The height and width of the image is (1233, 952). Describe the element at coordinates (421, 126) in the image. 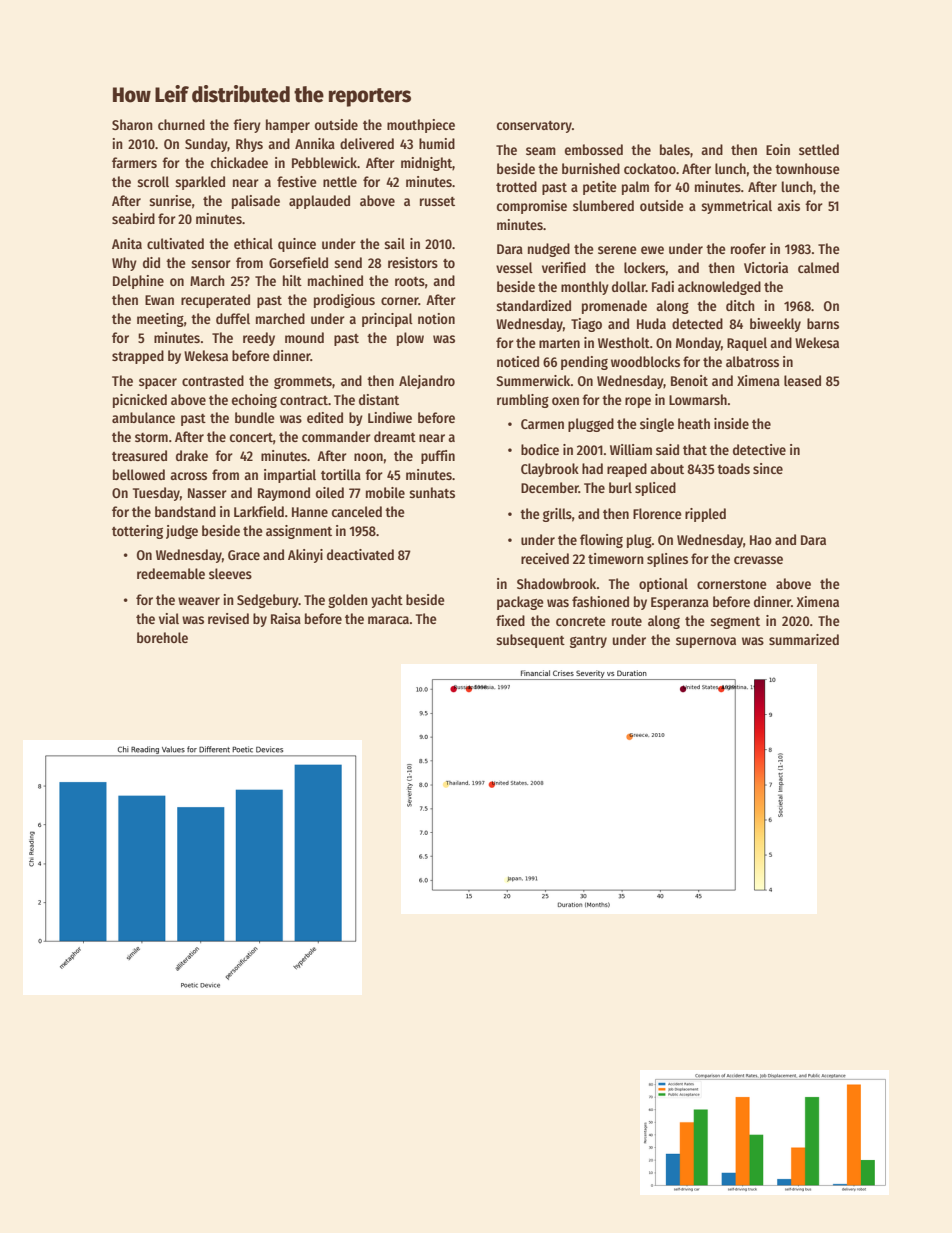

I see `mouthpiece` at that location.
